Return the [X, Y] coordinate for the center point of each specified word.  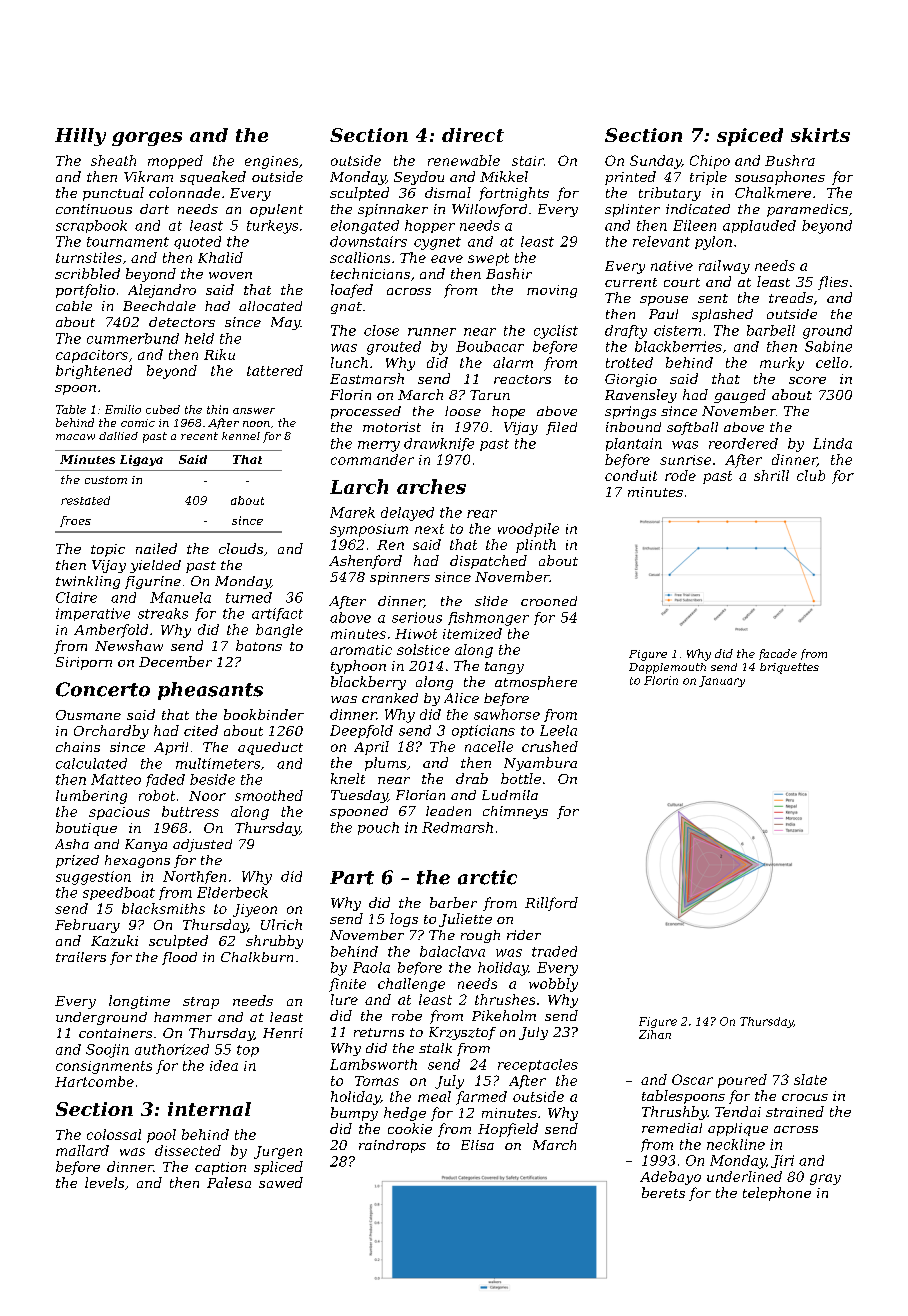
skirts [820, 135]
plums [385, 764]
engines [271, 162]
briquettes [789, 668]
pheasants [210, 691]
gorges [147, 139]
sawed [281, 1182]
